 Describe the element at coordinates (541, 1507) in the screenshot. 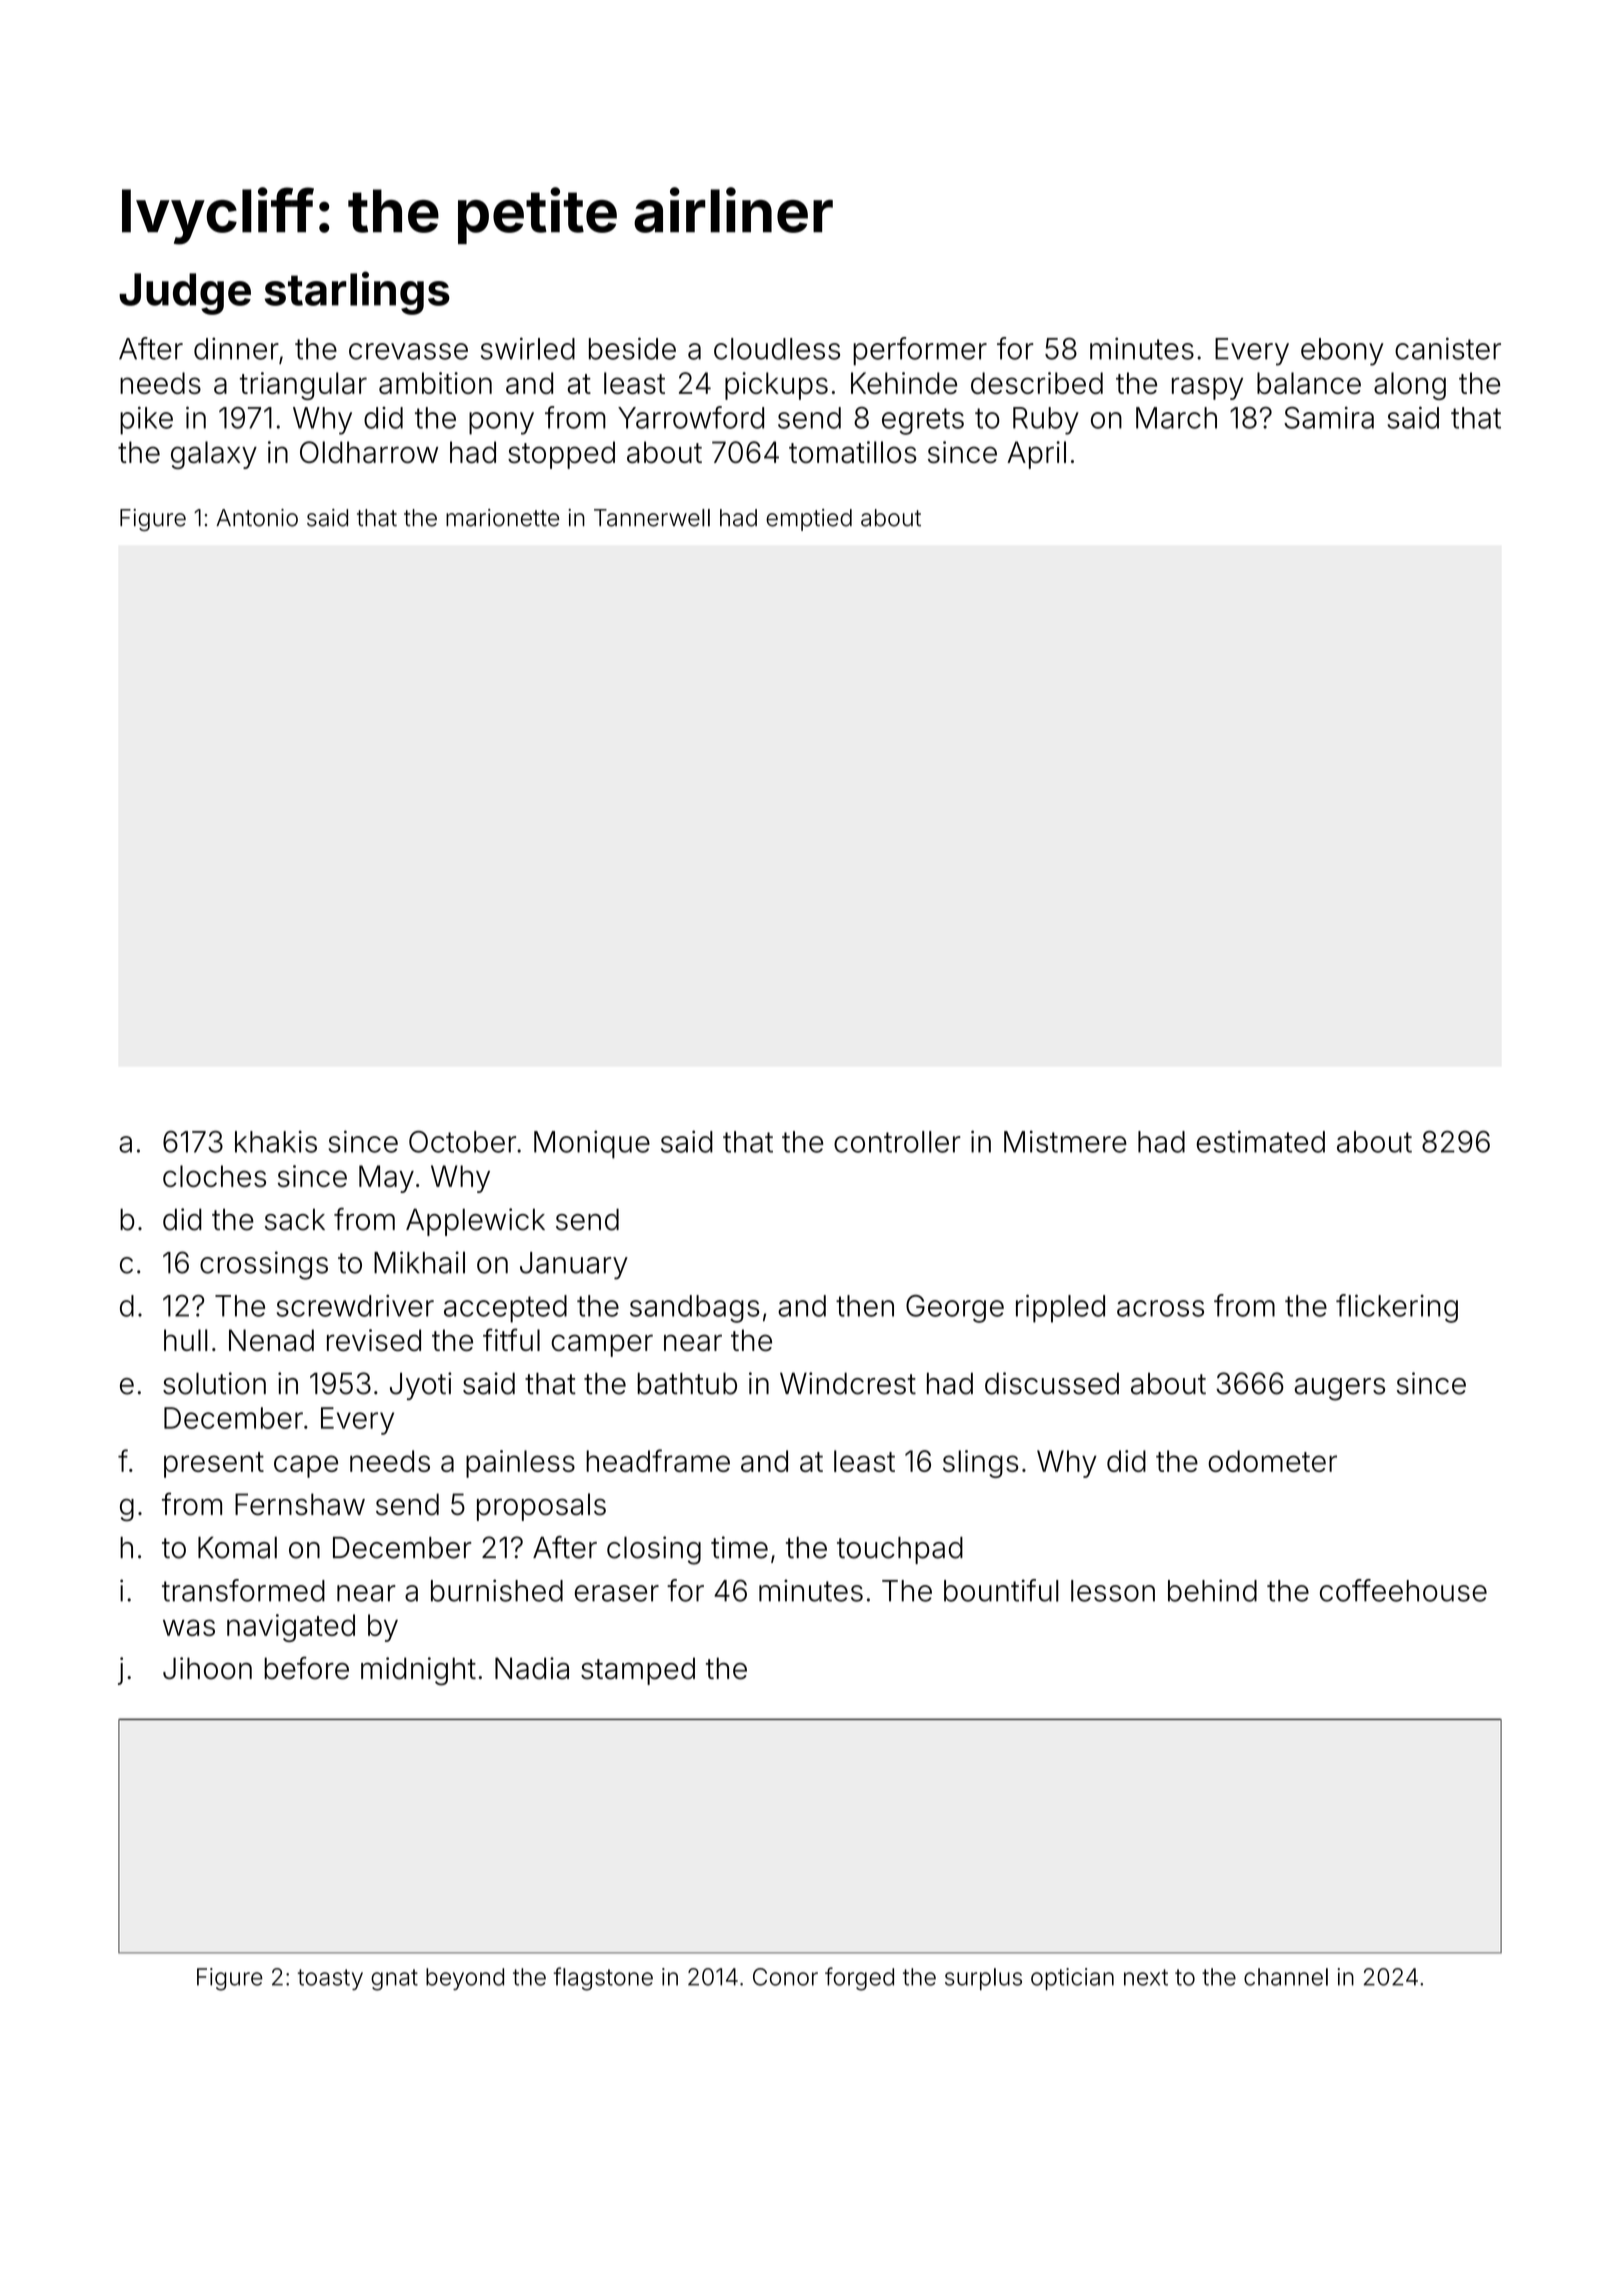

I see `proposals` at that location.
